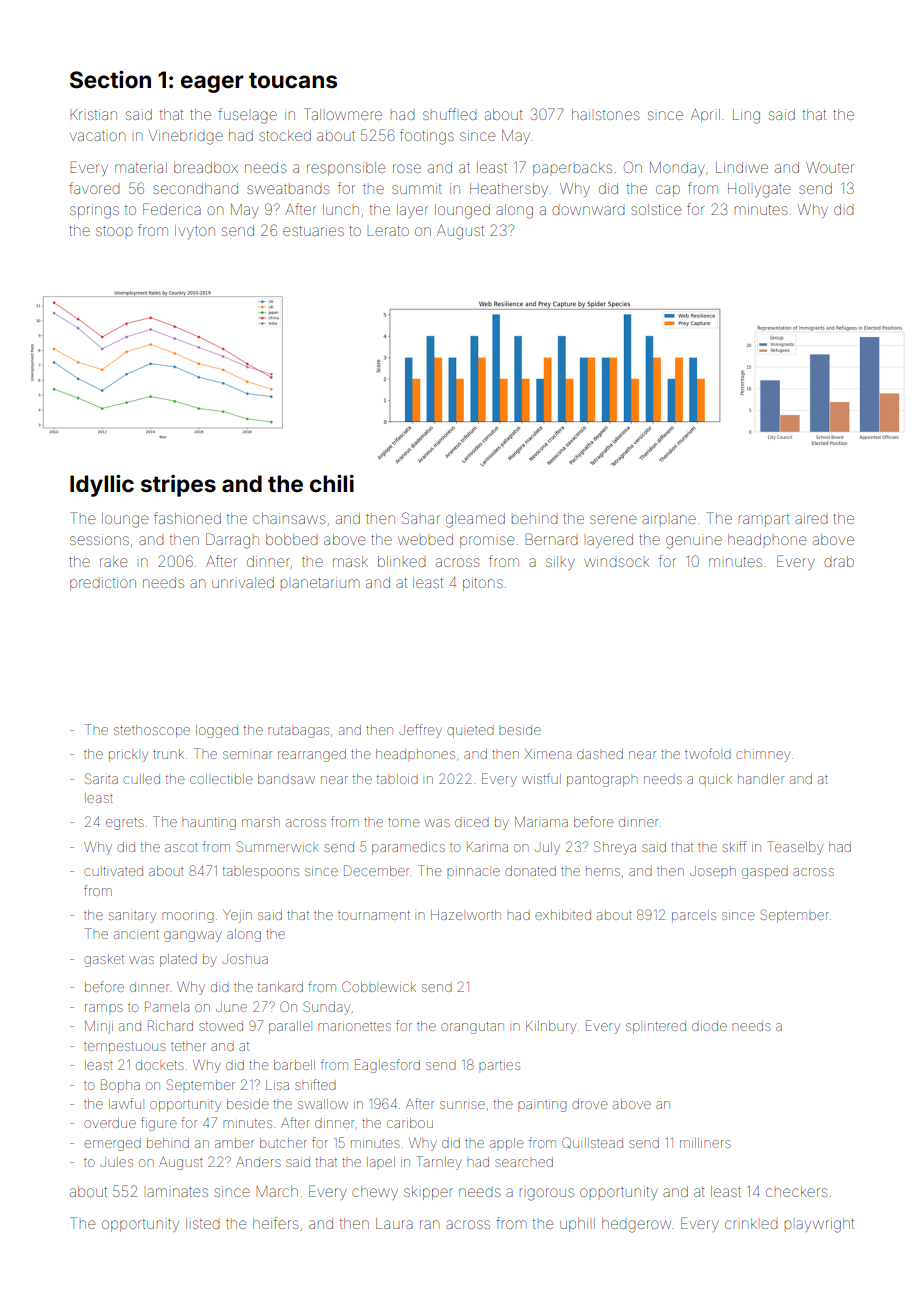 This screenshot has width=924, height=1308. Describe the element at coordinates (341, 209) in the screenshot. I see `lunch` at that location.
